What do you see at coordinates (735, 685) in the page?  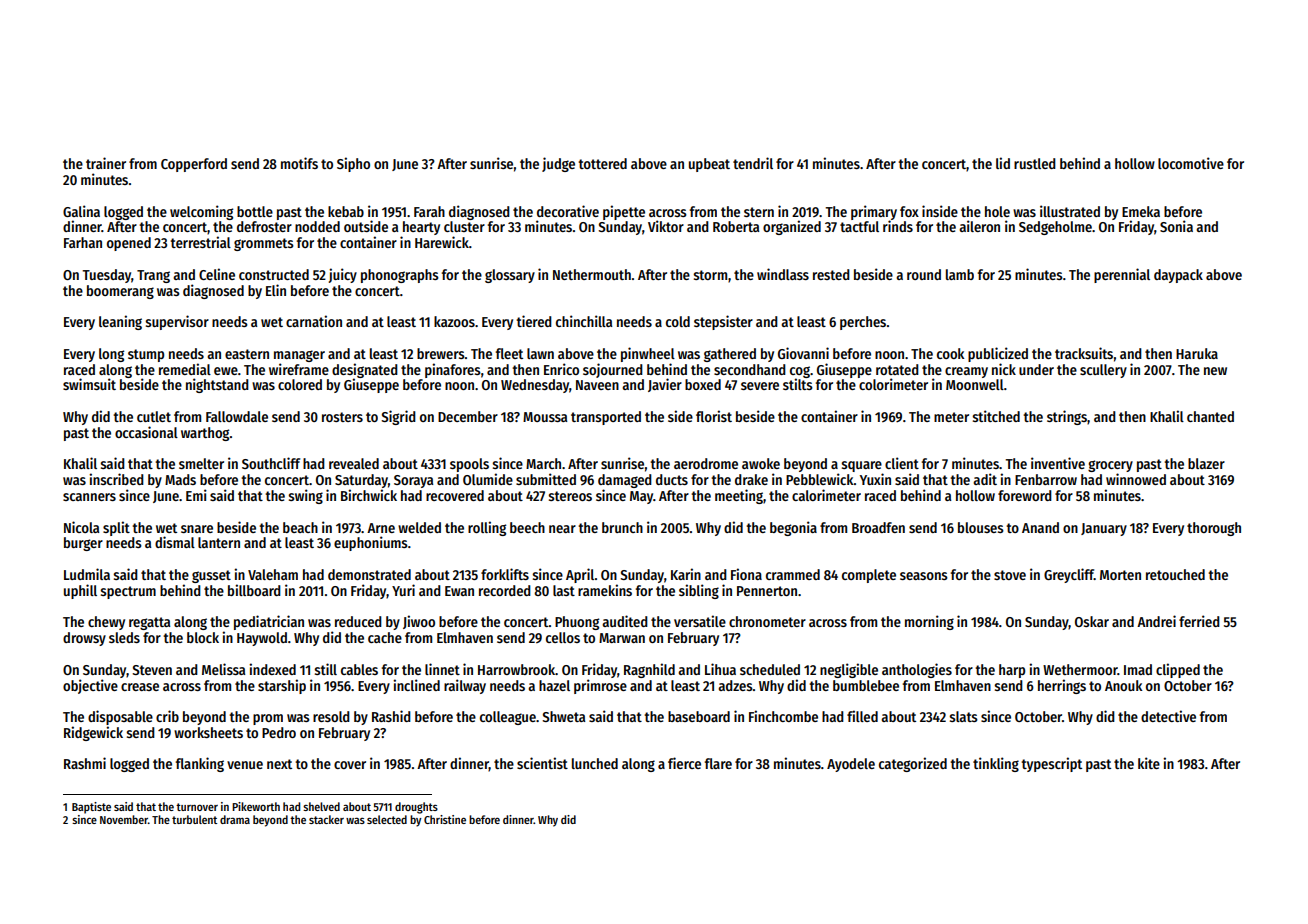 I see `adzes` at bounding box center [735, 685].
